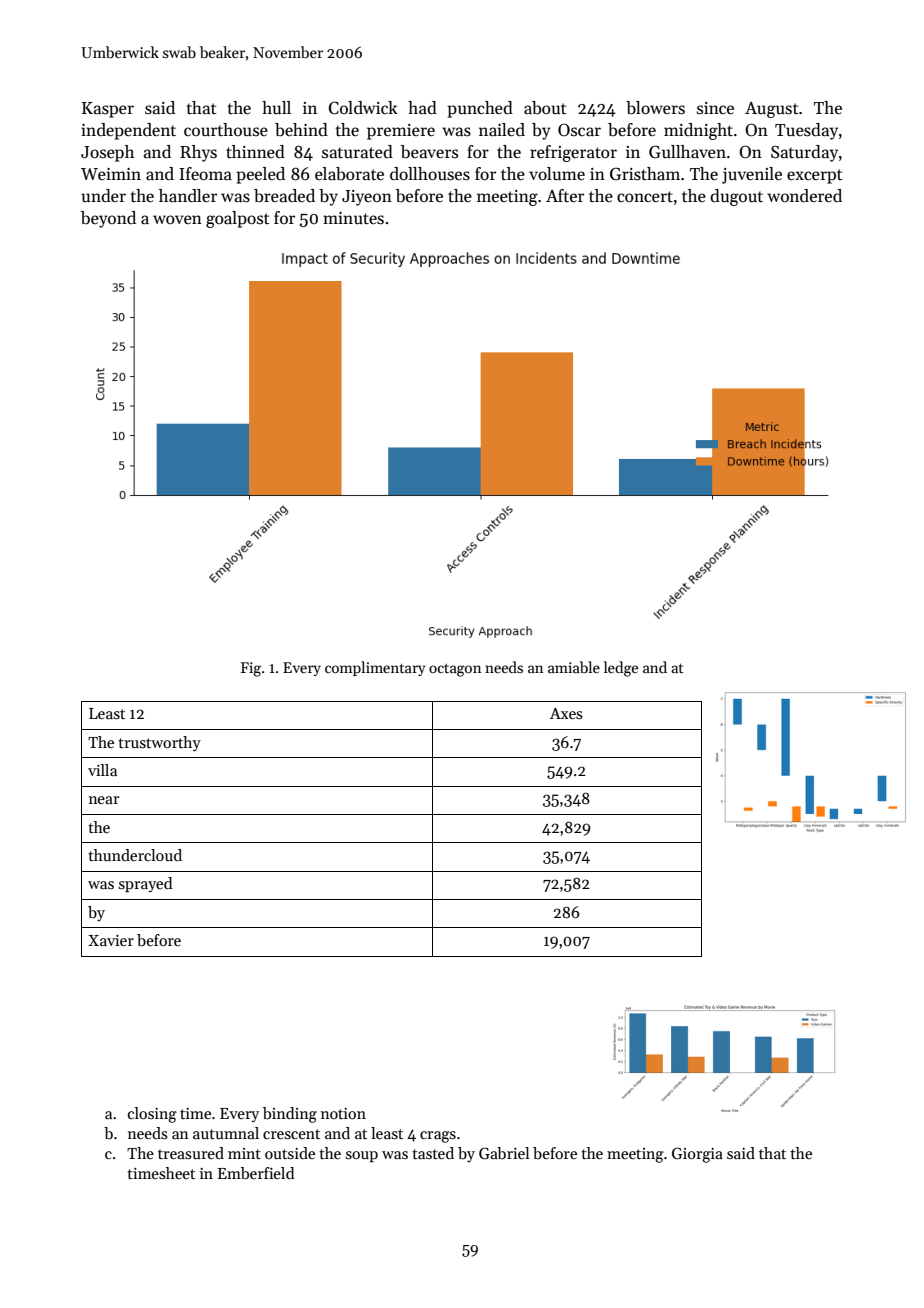 The width and height of the page is (924, 1308). What do you see at coordinates (375, 668) in the page?
I see `complimentary` at bounding box center [375, 668].
